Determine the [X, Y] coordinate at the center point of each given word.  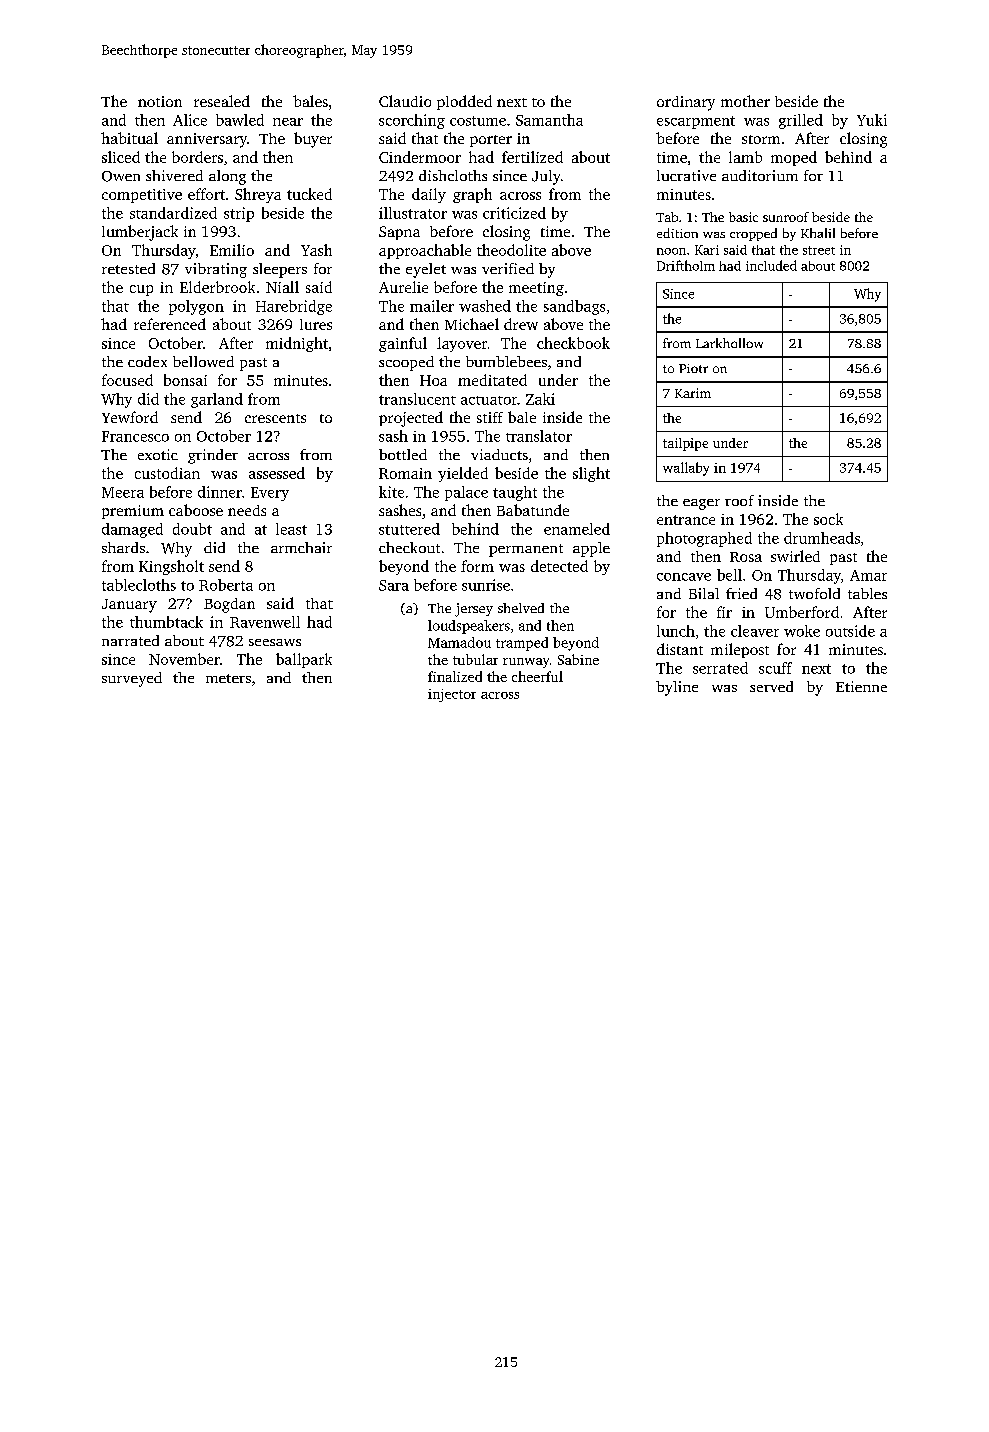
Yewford [130, 417]
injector [452, 695]
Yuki [872, 120]
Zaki [540, 399]
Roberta [226, 585]
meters [228, 678]
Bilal [704, 593]
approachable [425, 251]
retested [128, 268]
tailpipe [685, 444]
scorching [412, 121]
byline [677, 688]
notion [160, 101]
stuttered [409, 529]
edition [677, 233]
